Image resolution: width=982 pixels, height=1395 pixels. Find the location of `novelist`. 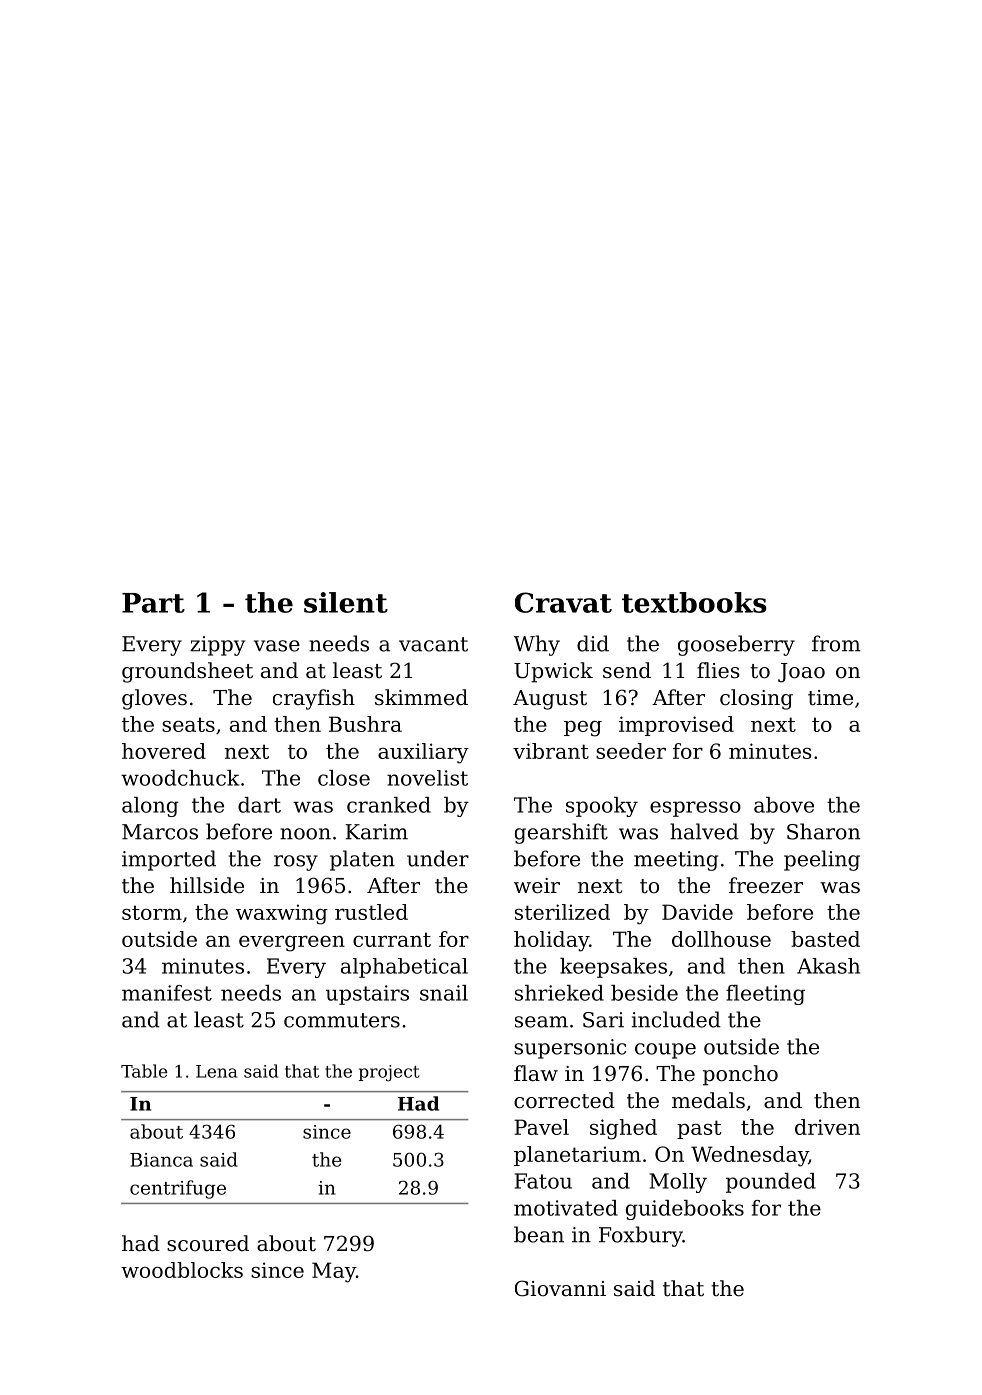

novelist is located at coordinates (427, 778).
